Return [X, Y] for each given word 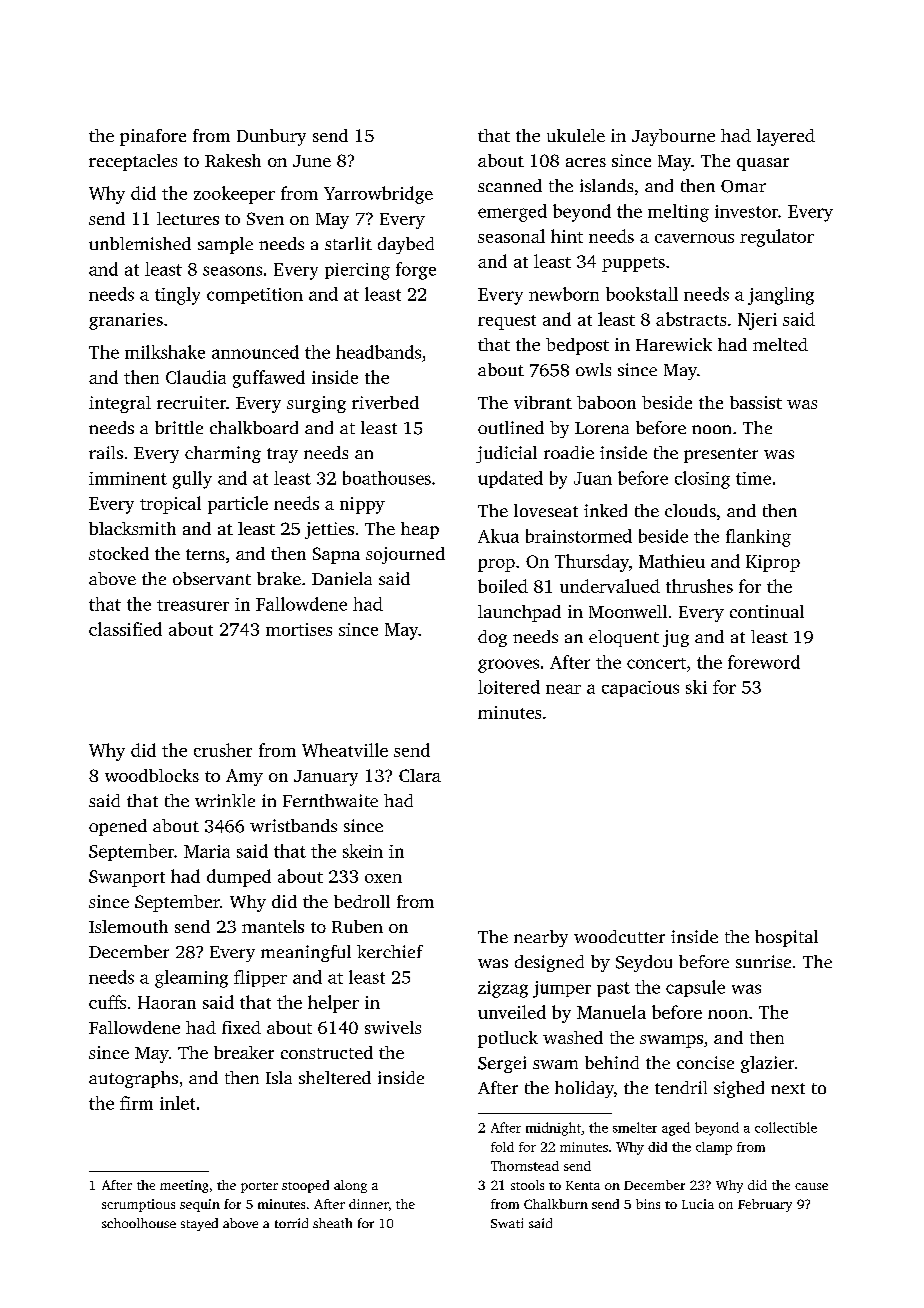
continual [767, 611]
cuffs [107, 1002]
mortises [299, 629]
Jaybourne [673, 137]
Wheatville [345, 750]
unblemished [140, 243]
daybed [406, 245]
